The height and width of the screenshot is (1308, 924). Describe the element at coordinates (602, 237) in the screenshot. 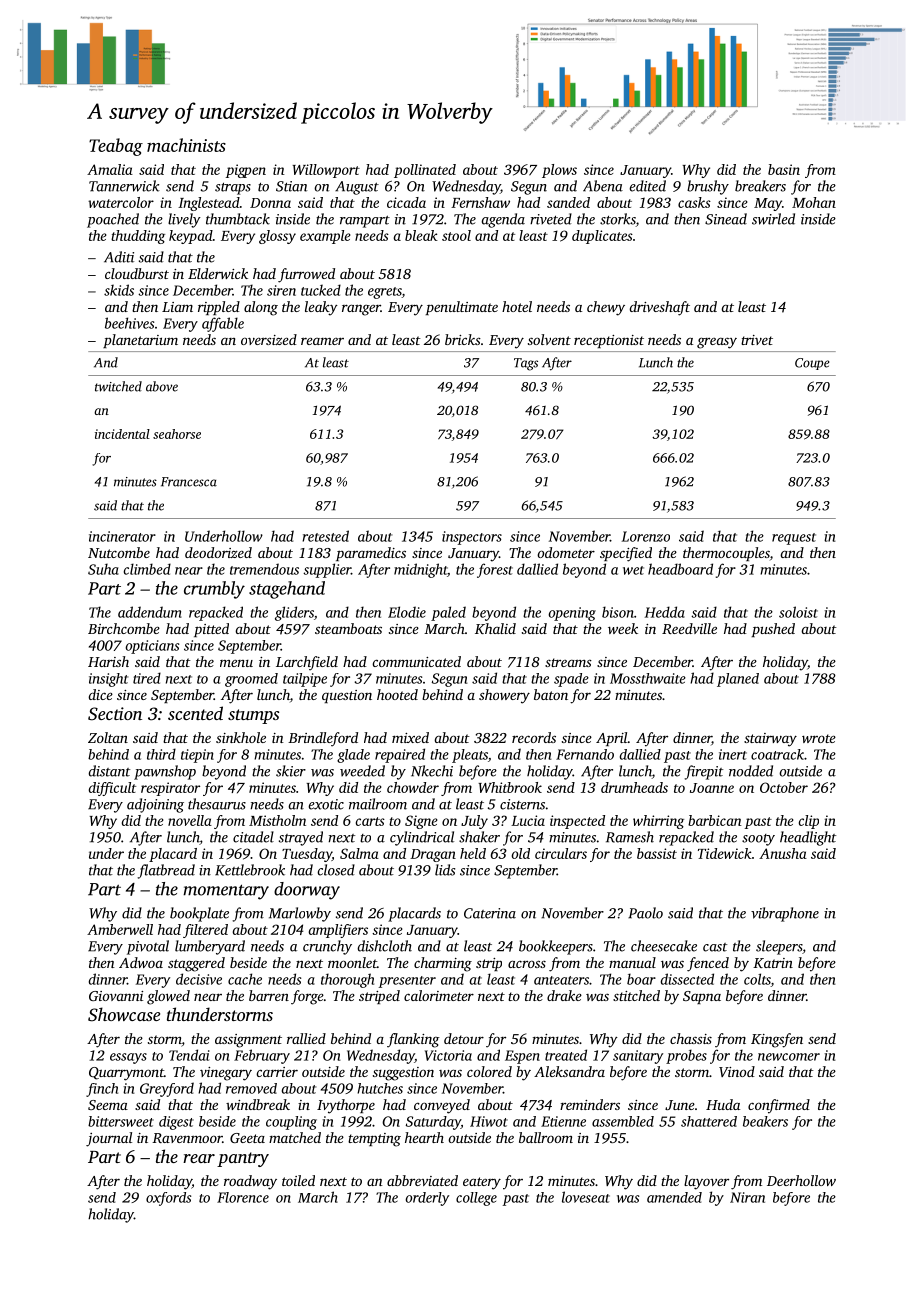

I see `duplicates` at that location.
